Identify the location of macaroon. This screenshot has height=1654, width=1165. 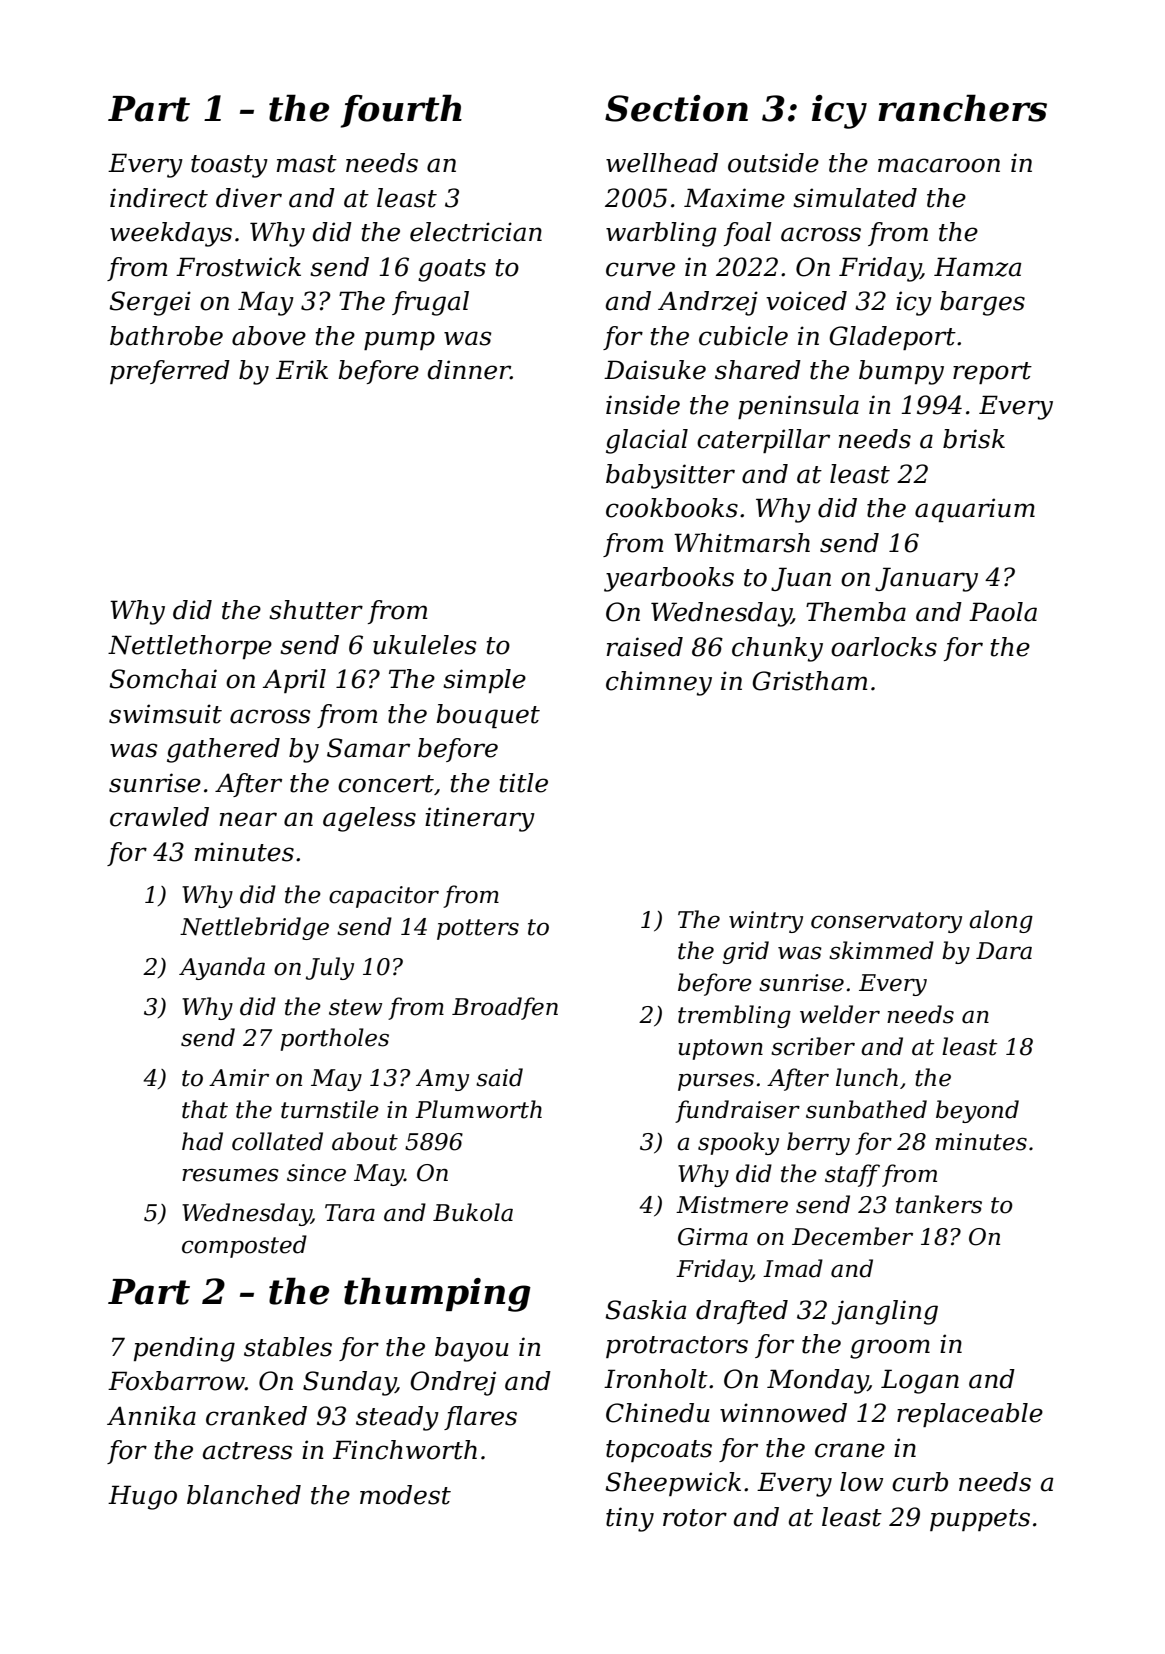
(939, 165).
